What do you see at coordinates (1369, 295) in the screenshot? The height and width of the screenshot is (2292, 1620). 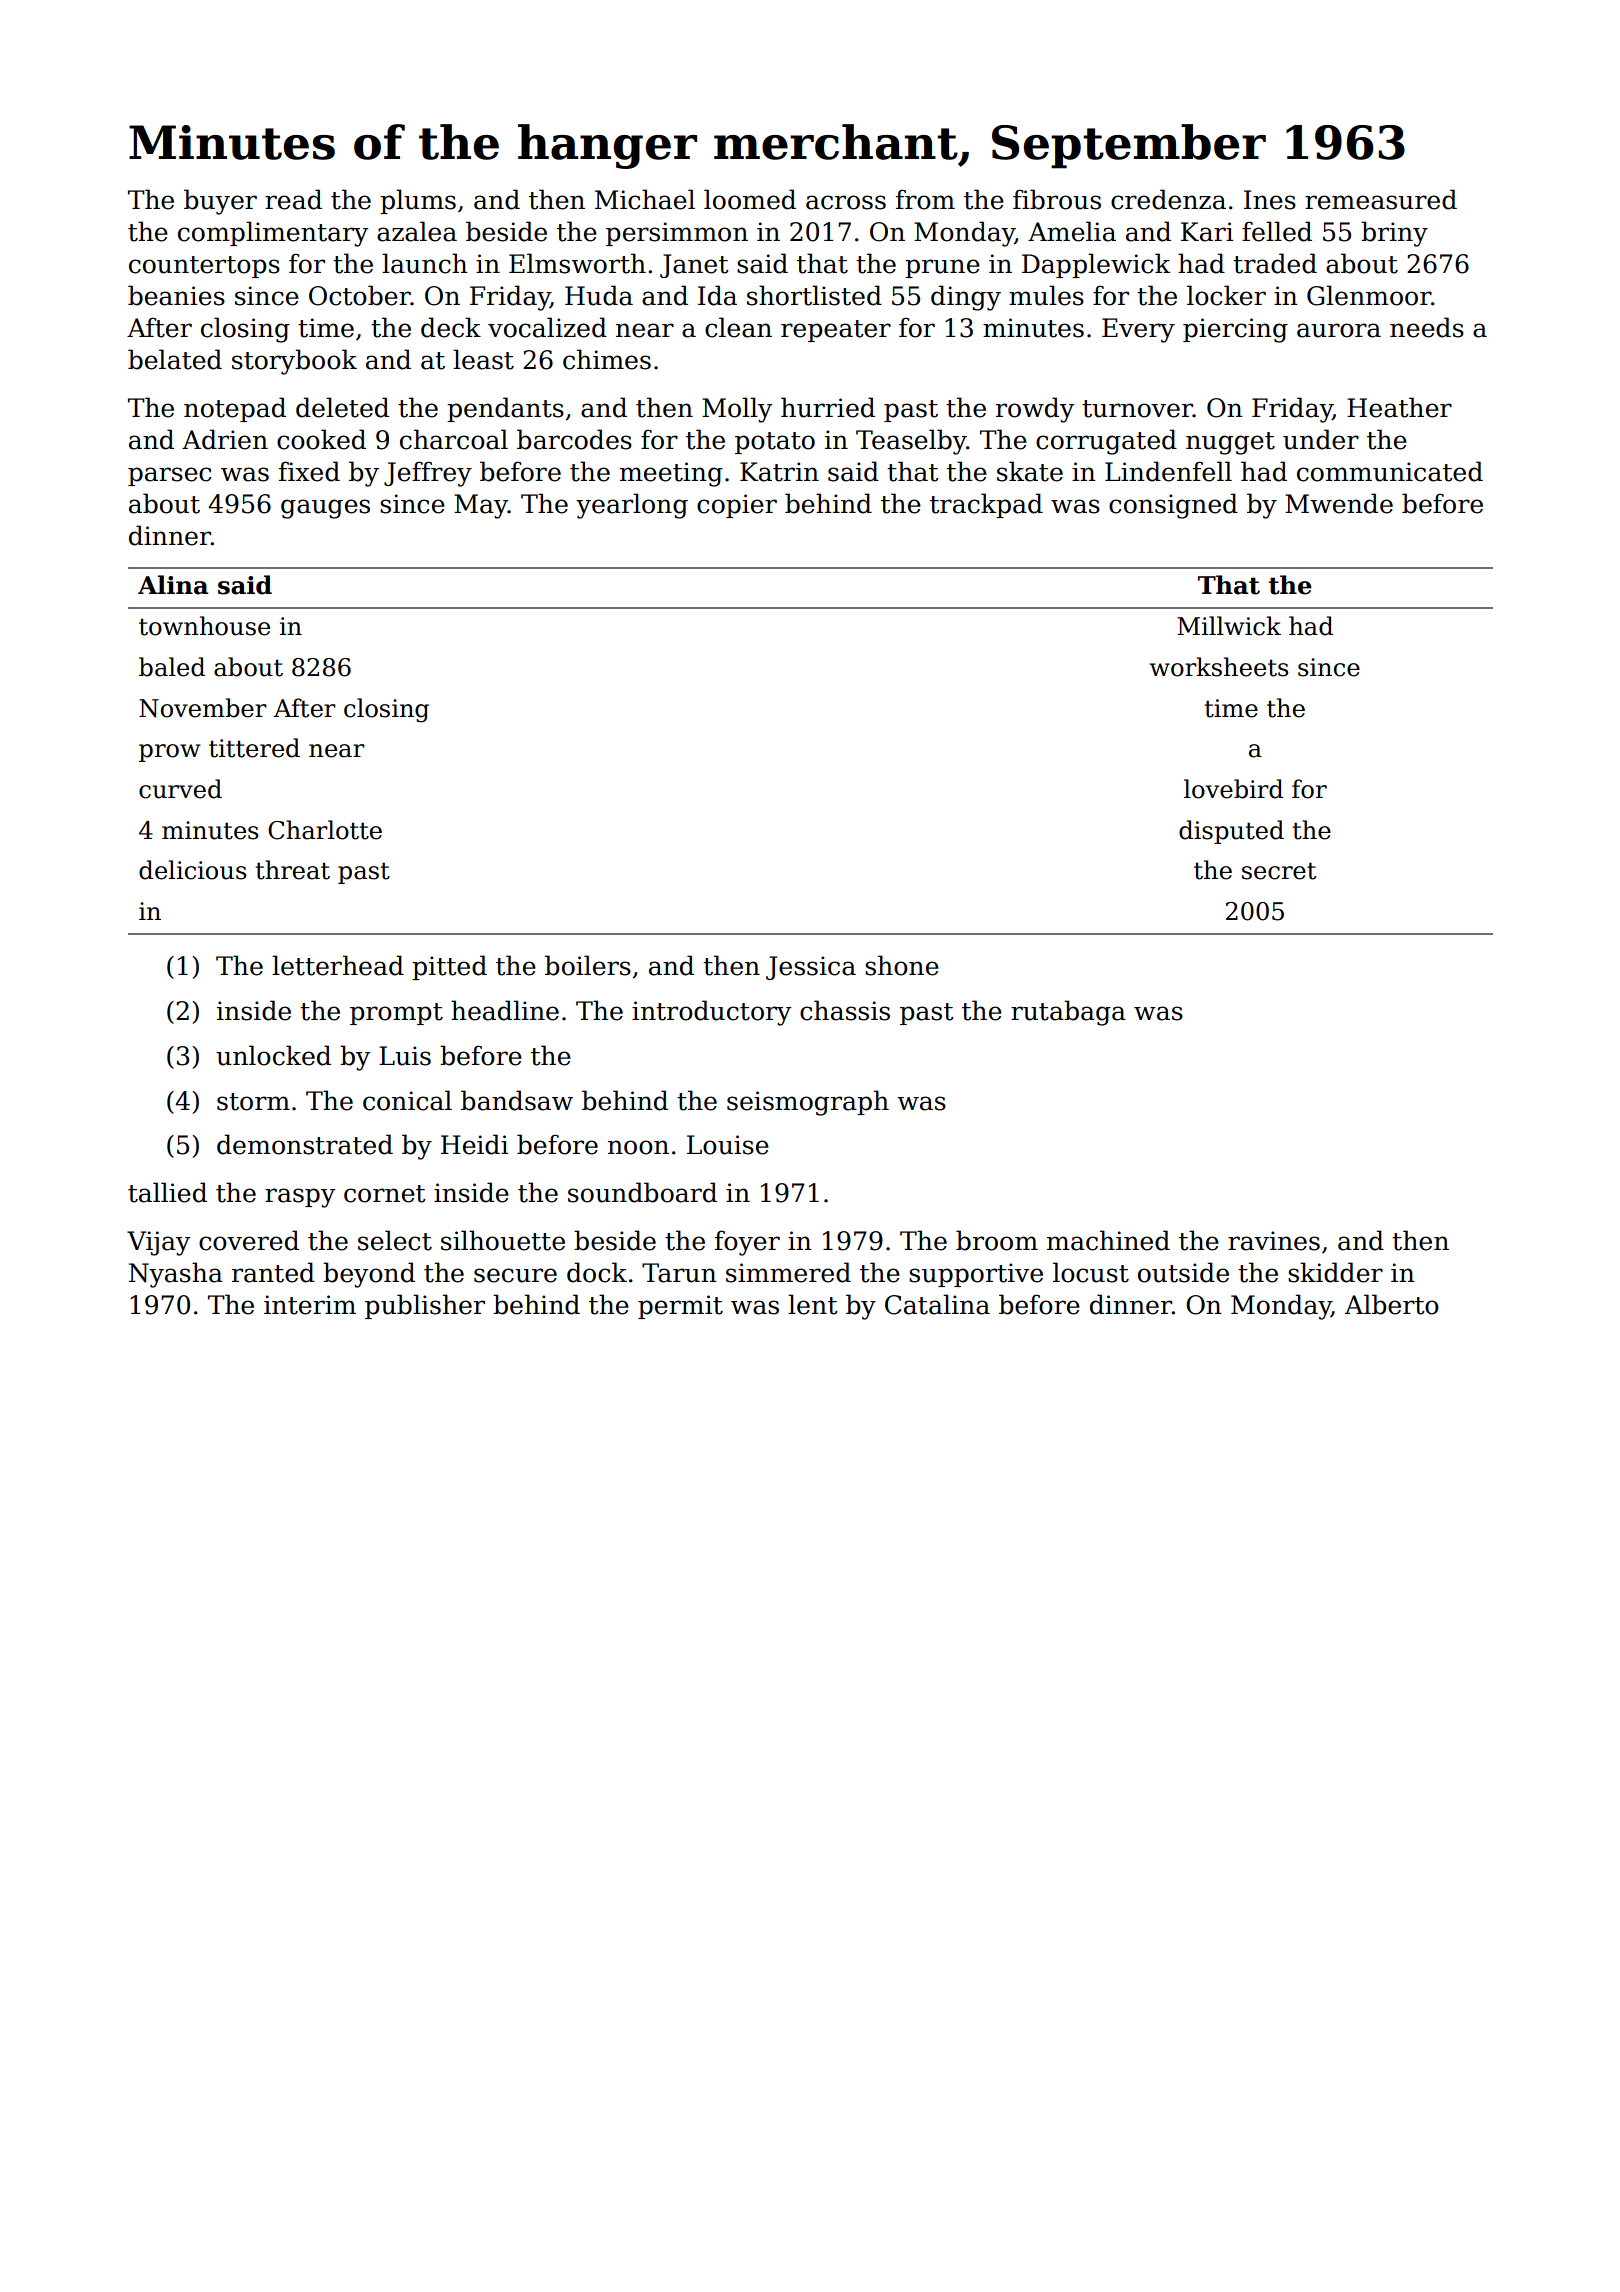 I see `Glenmoor` at bounding box center [1369, 295].
